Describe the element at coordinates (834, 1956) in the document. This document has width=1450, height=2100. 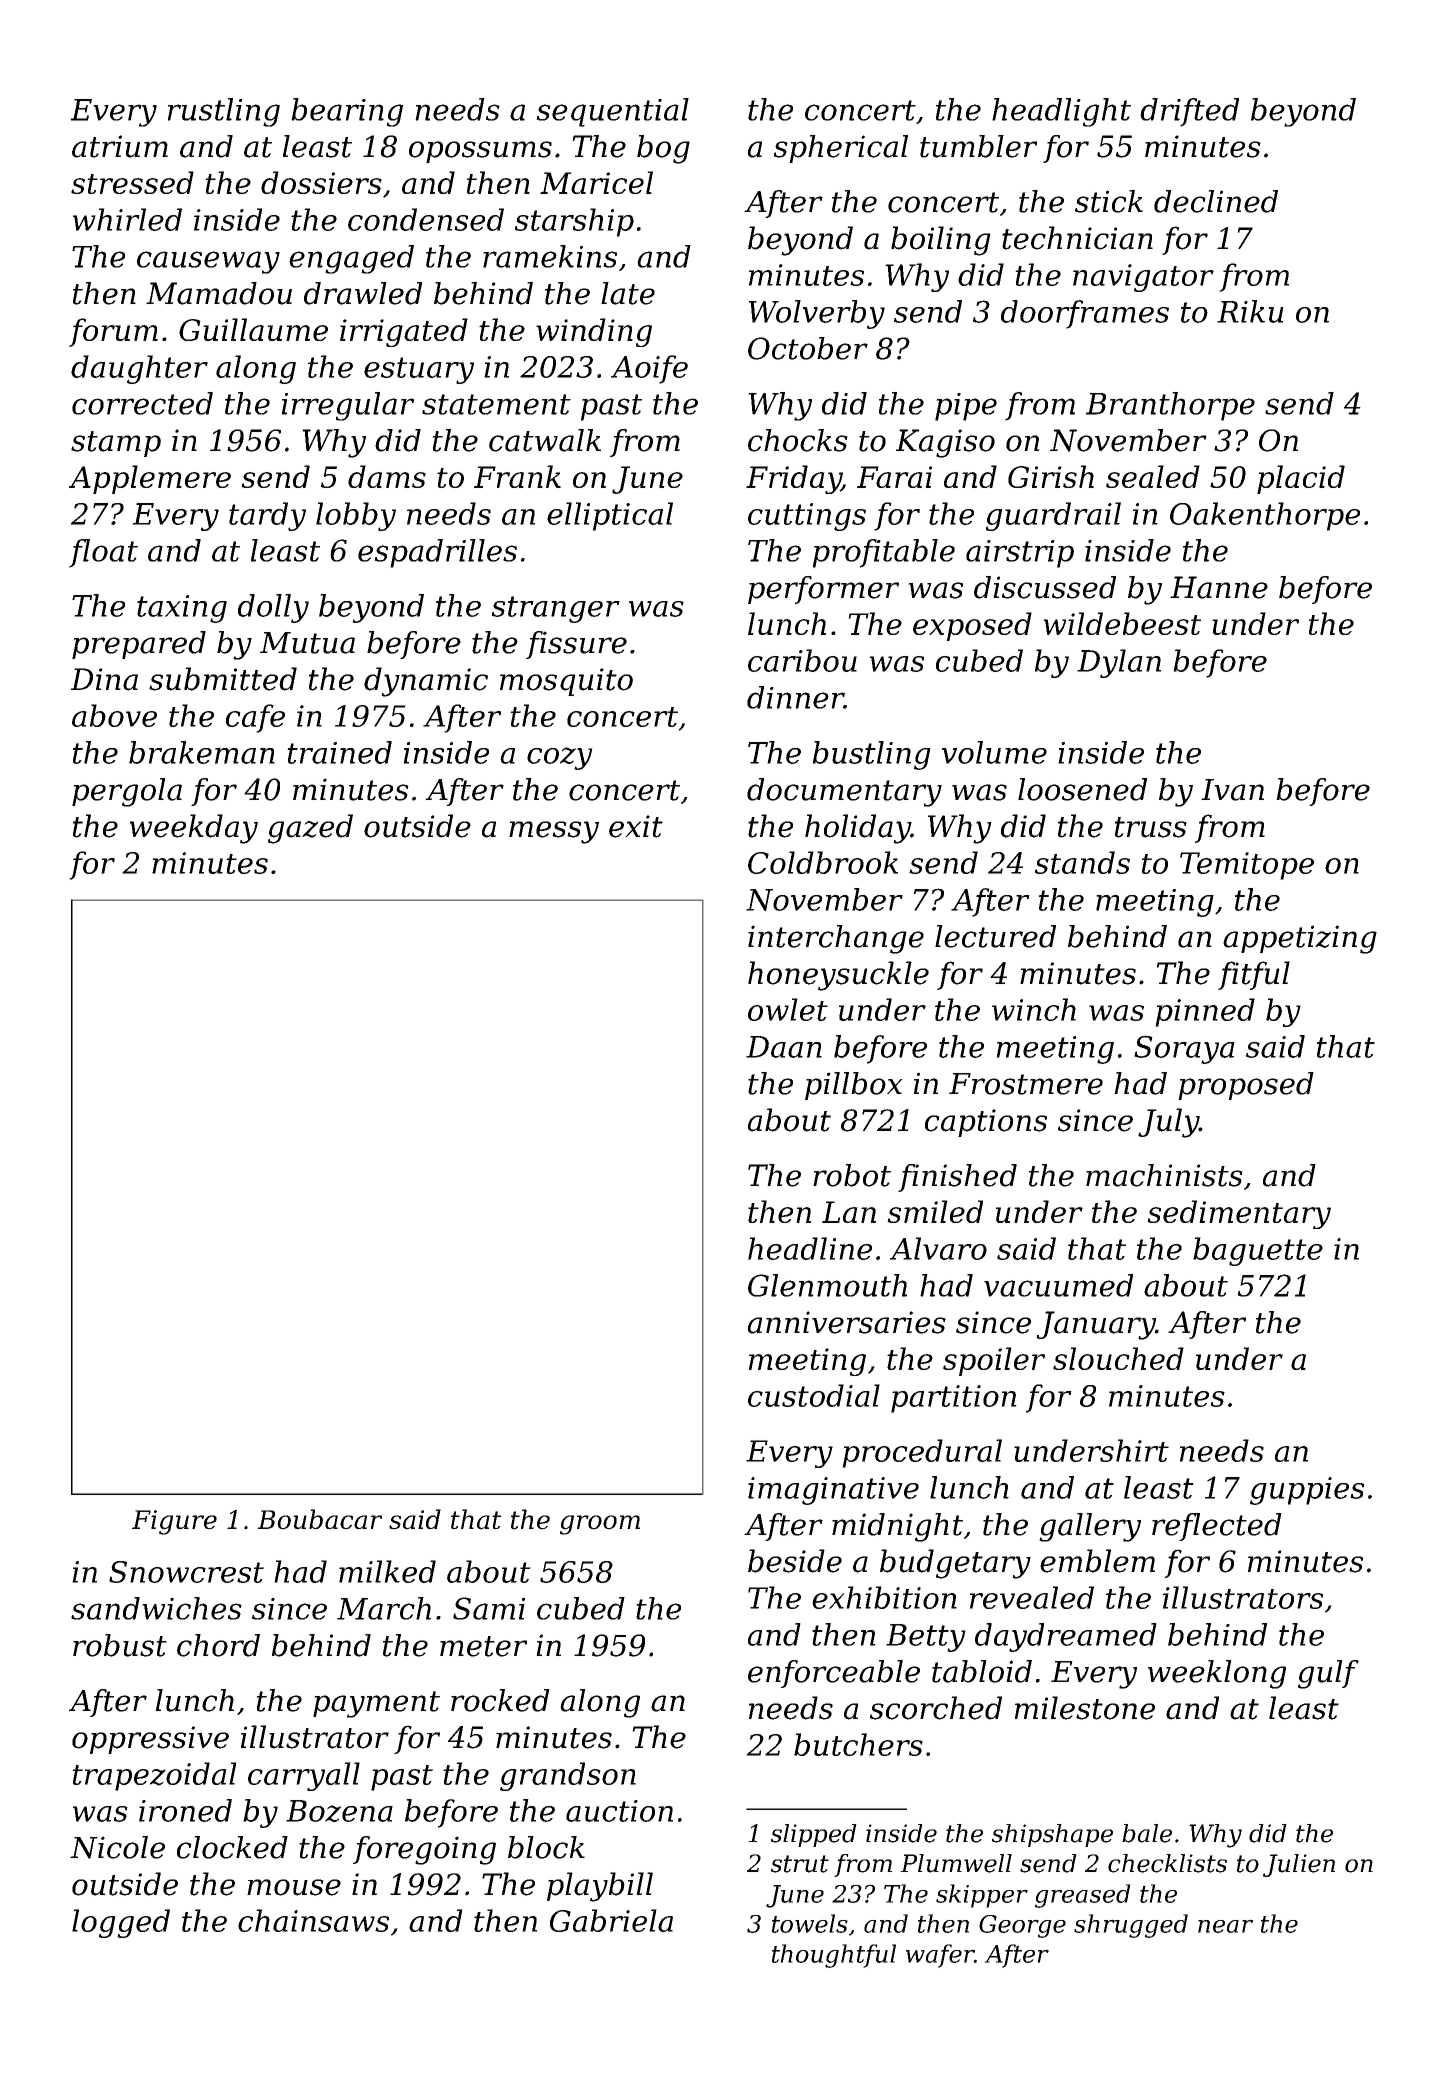
I see `thoughtful` at that location.
